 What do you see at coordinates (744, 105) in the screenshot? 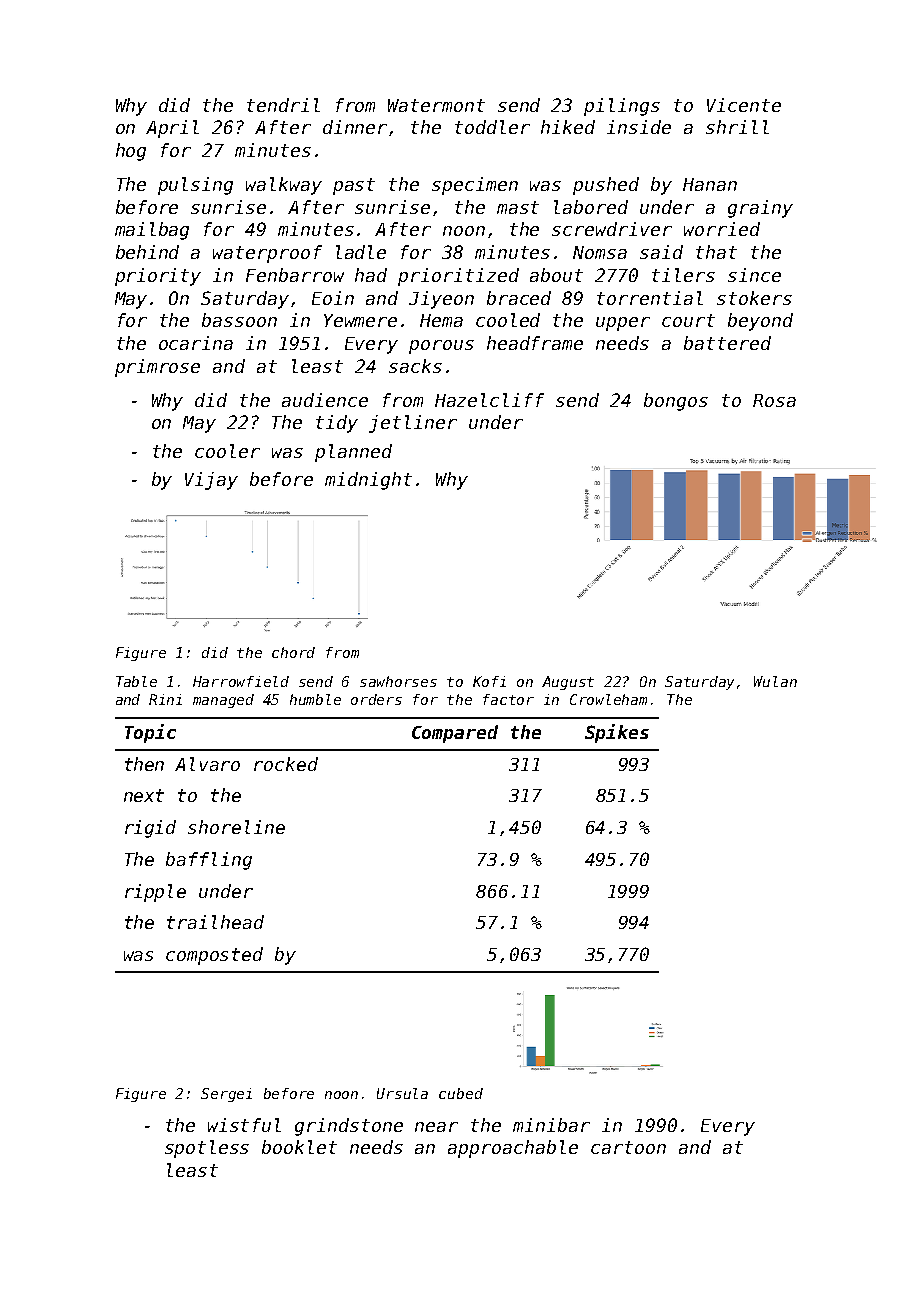
I see `Vicente` at bounding box center [744, 105].
